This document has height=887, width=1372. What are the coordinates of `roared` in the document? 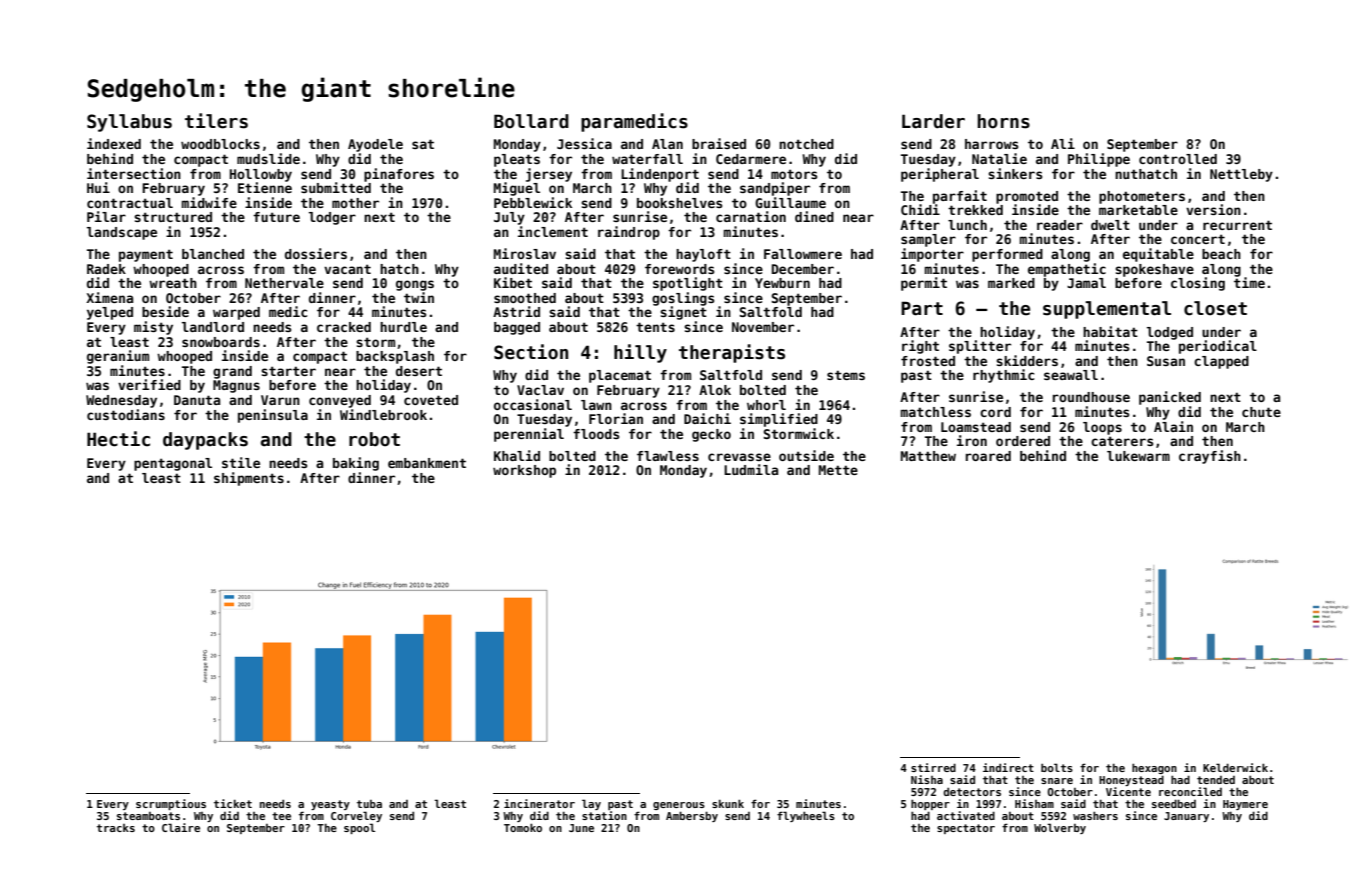 It's located at (988, 456).
